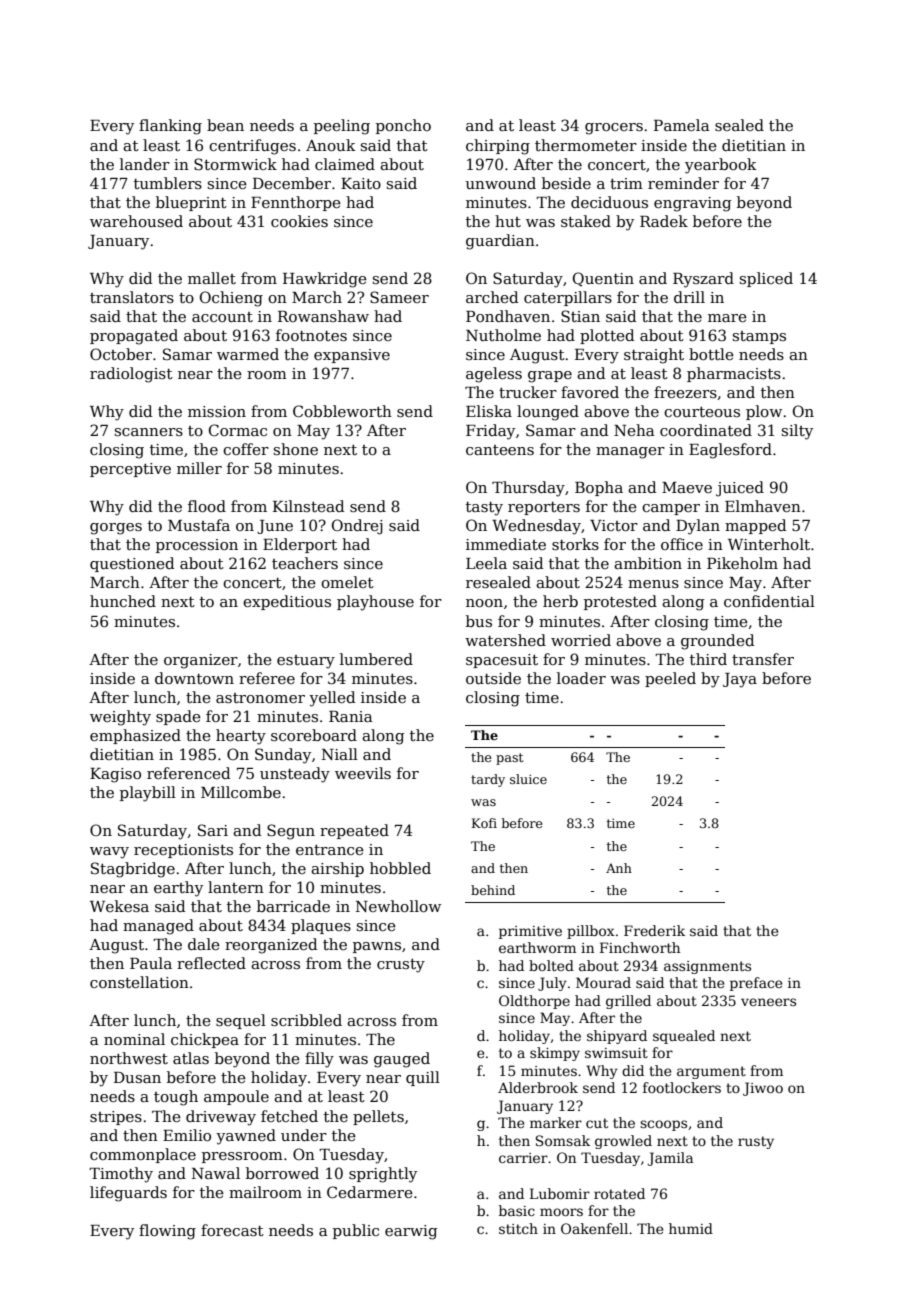 The image size is (908, 1316). What do you see at coordinates (537, 947) in the image?
I see `earthworm` at bounding box center [537, 947].
